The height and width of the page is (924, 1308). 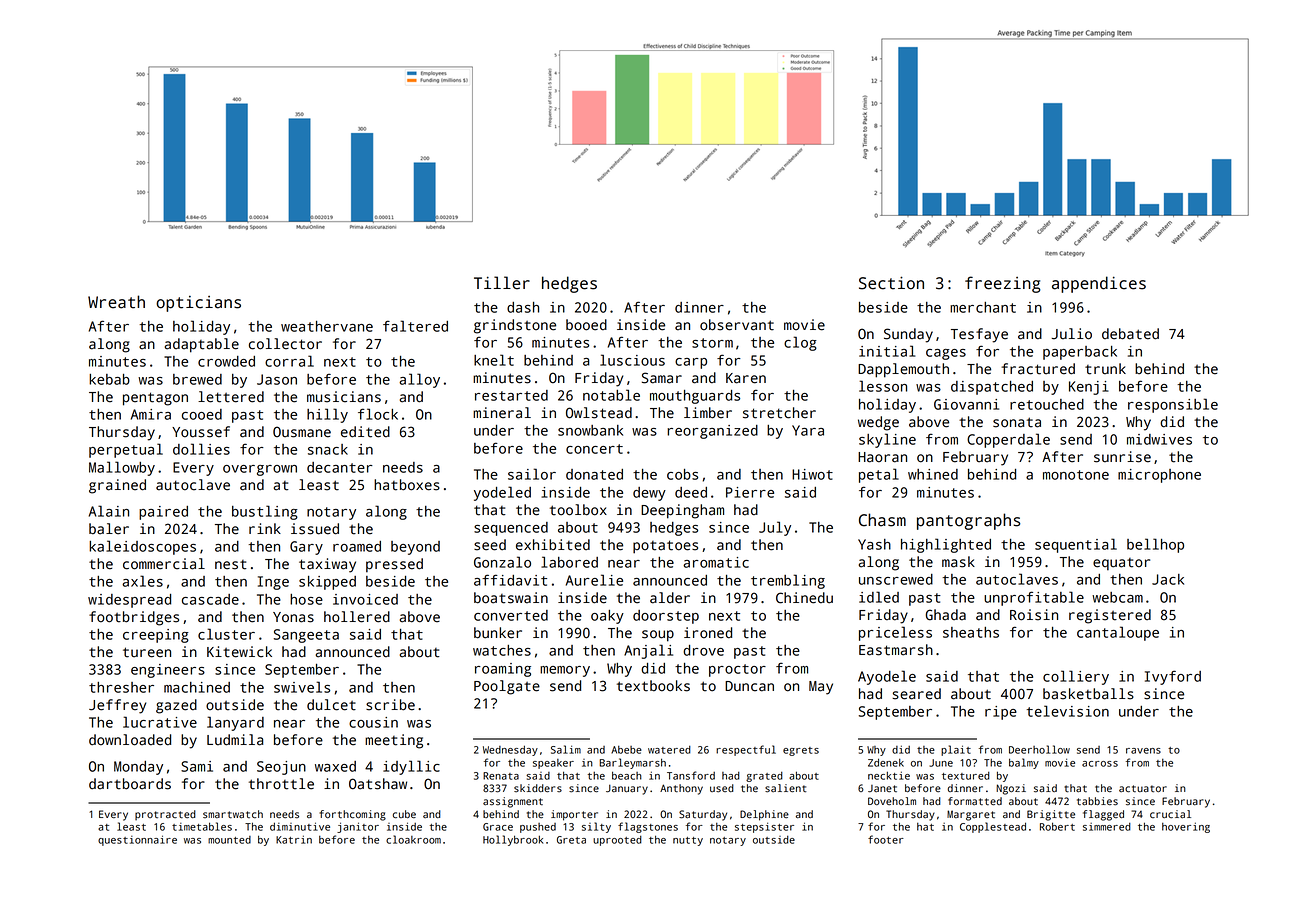 I want to click on Hollybrook, so click(x=513, y=840).
